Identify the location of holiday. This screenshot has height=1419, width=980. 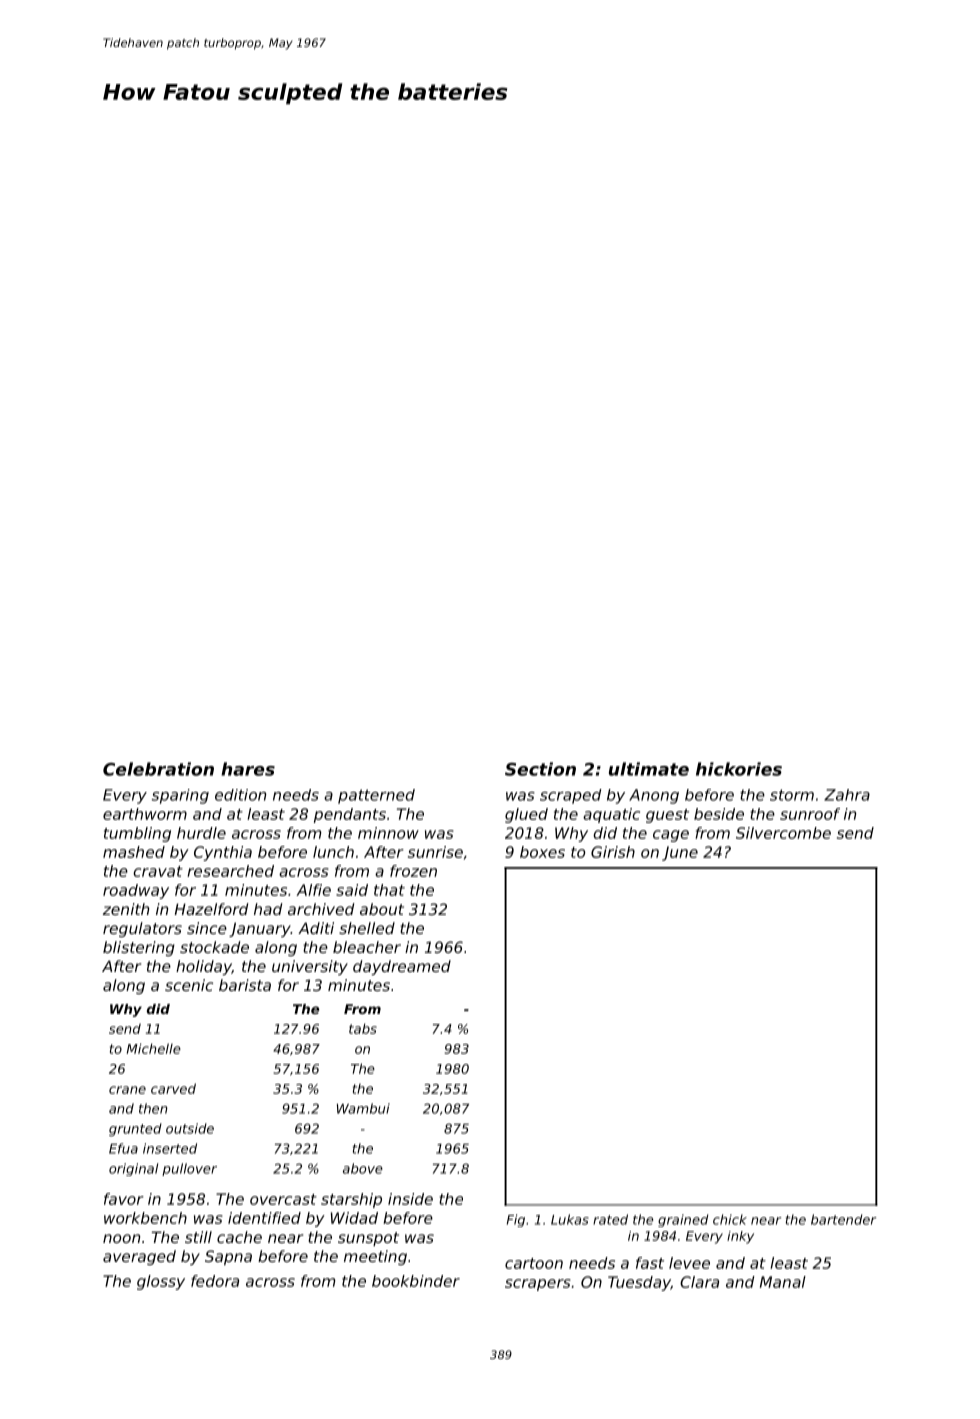
(204, 967).
